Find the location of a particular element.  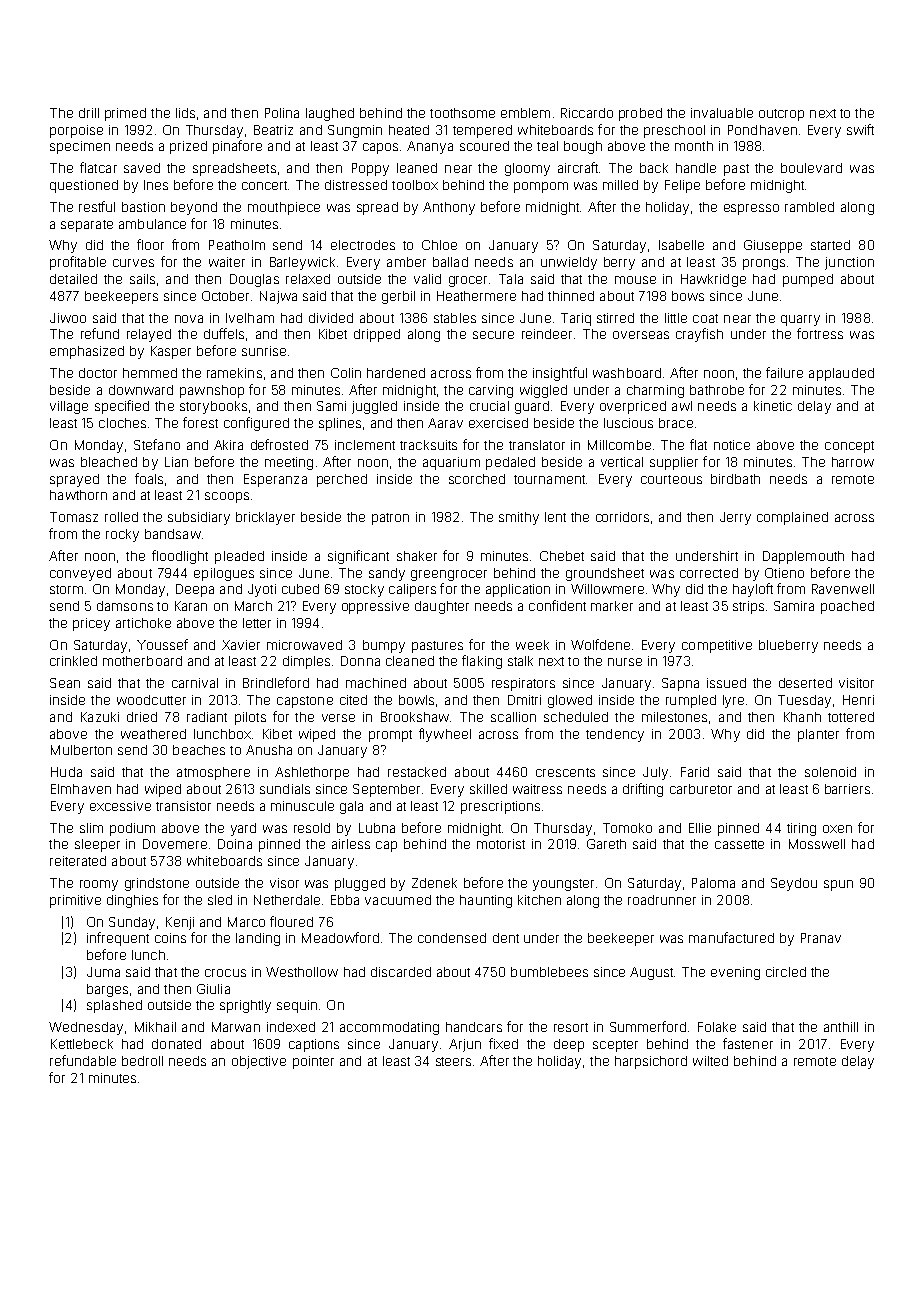

Kettlebeck is located at coordinates (82, 1044).
